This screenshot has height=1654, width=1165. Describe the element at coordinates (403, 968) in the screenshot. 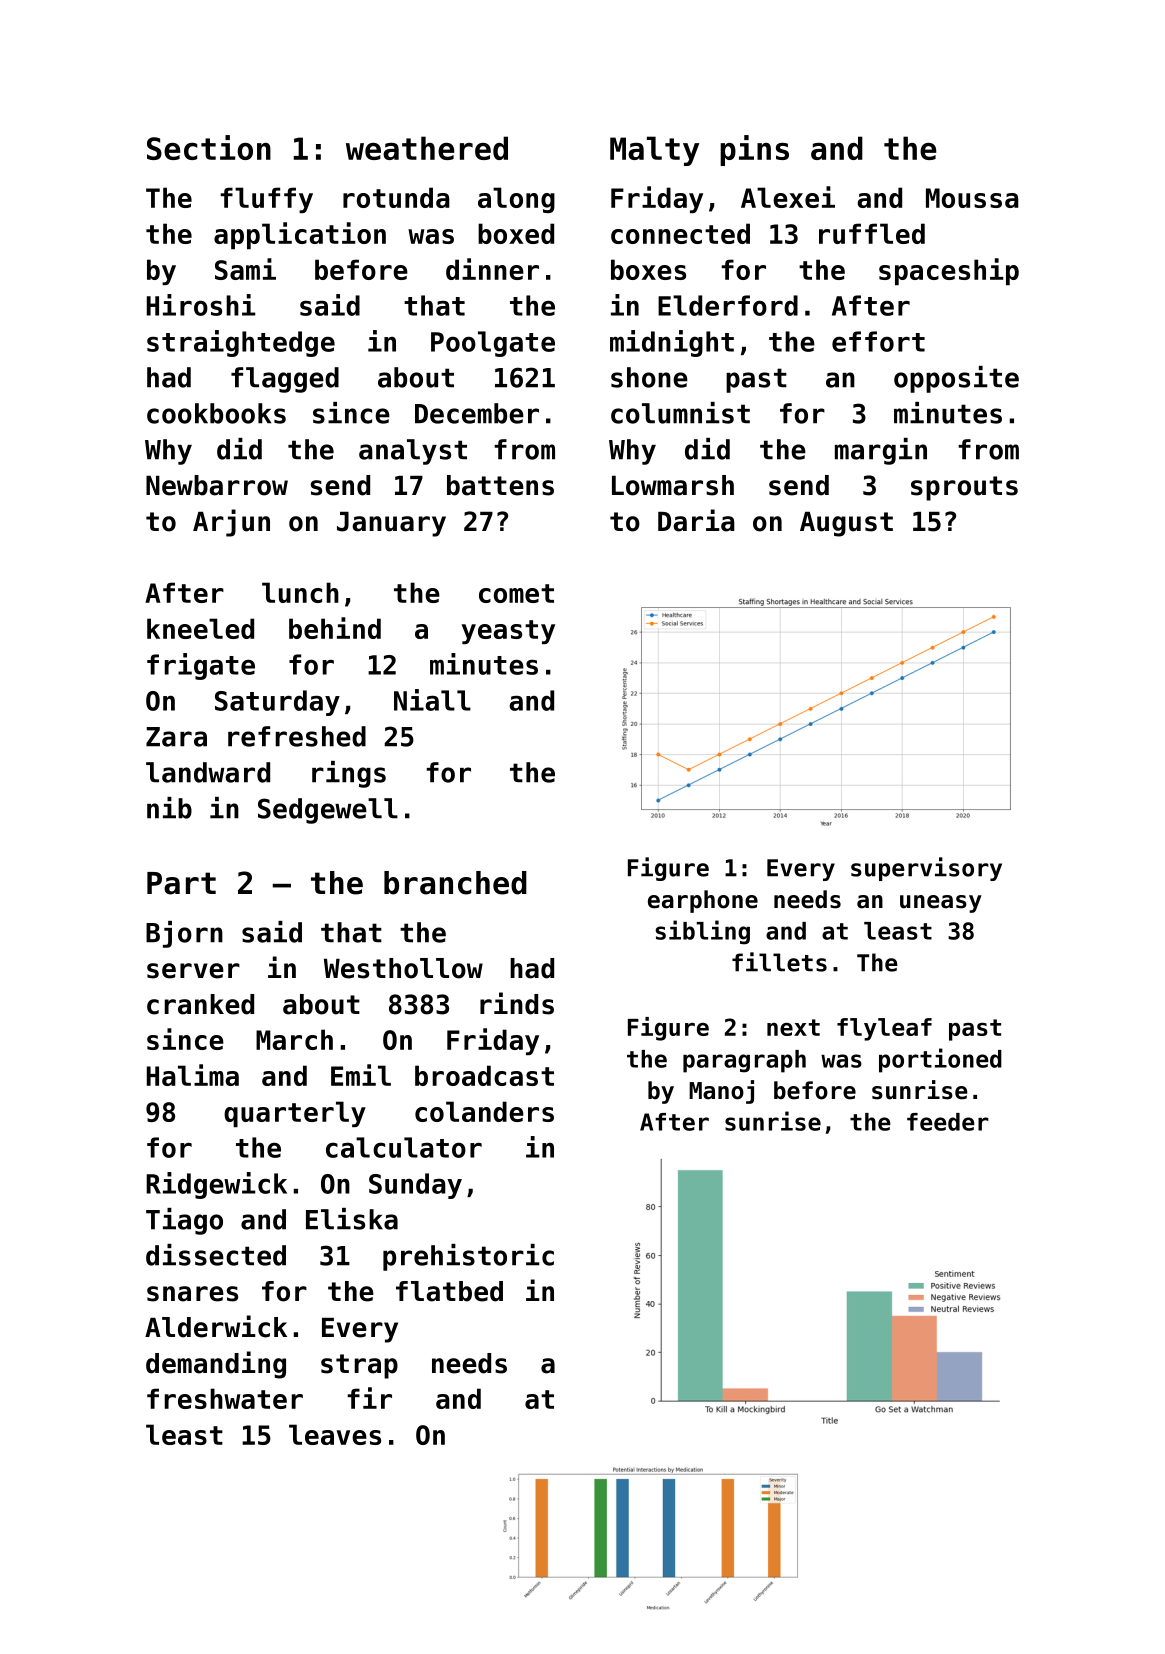

I see `Westhollow` at that location.
